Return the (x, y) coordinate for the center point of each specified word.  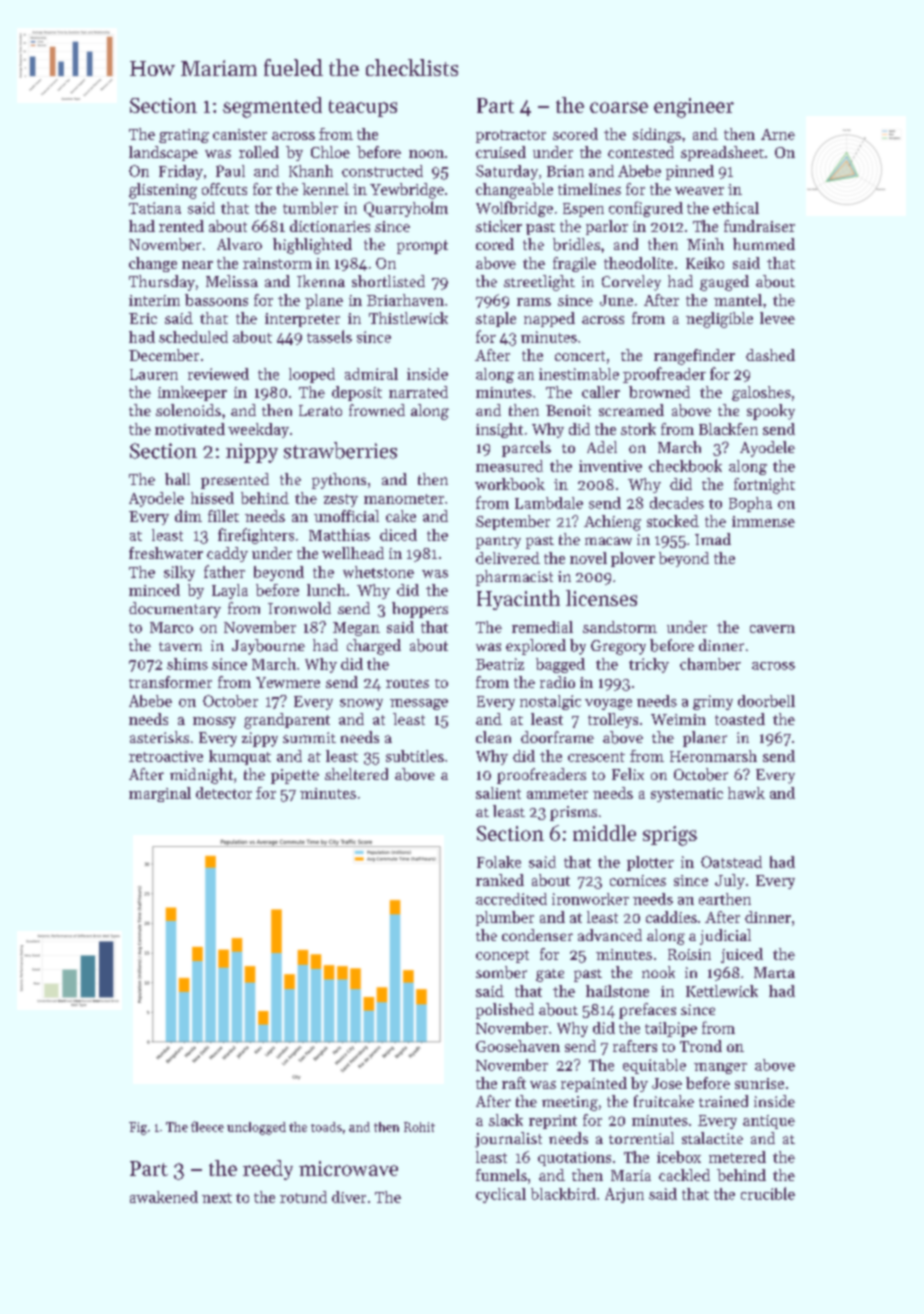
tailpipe (671, 1029)
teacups (363, 108)
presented (235, 481)
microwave (348, 1168)
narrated (418, 392)
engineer (694, 108)
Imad (713, 539)
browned (659, 392)
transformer (170, 682)
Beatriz (500, 664)
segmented (272, 107)
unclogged (256, 1128)
